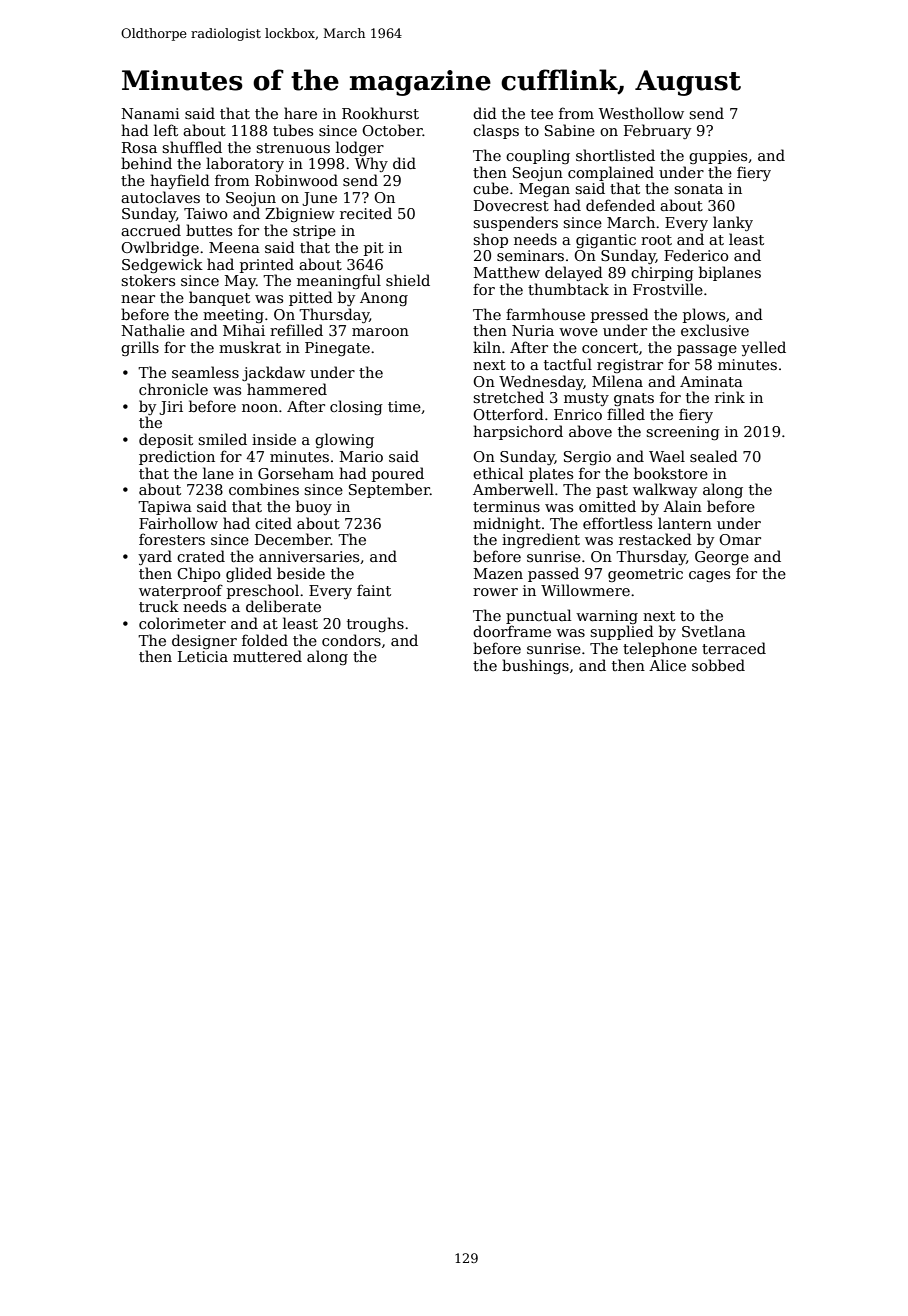 The image size is (908, 1316). I want to click on guppies, so click(718, 157).
